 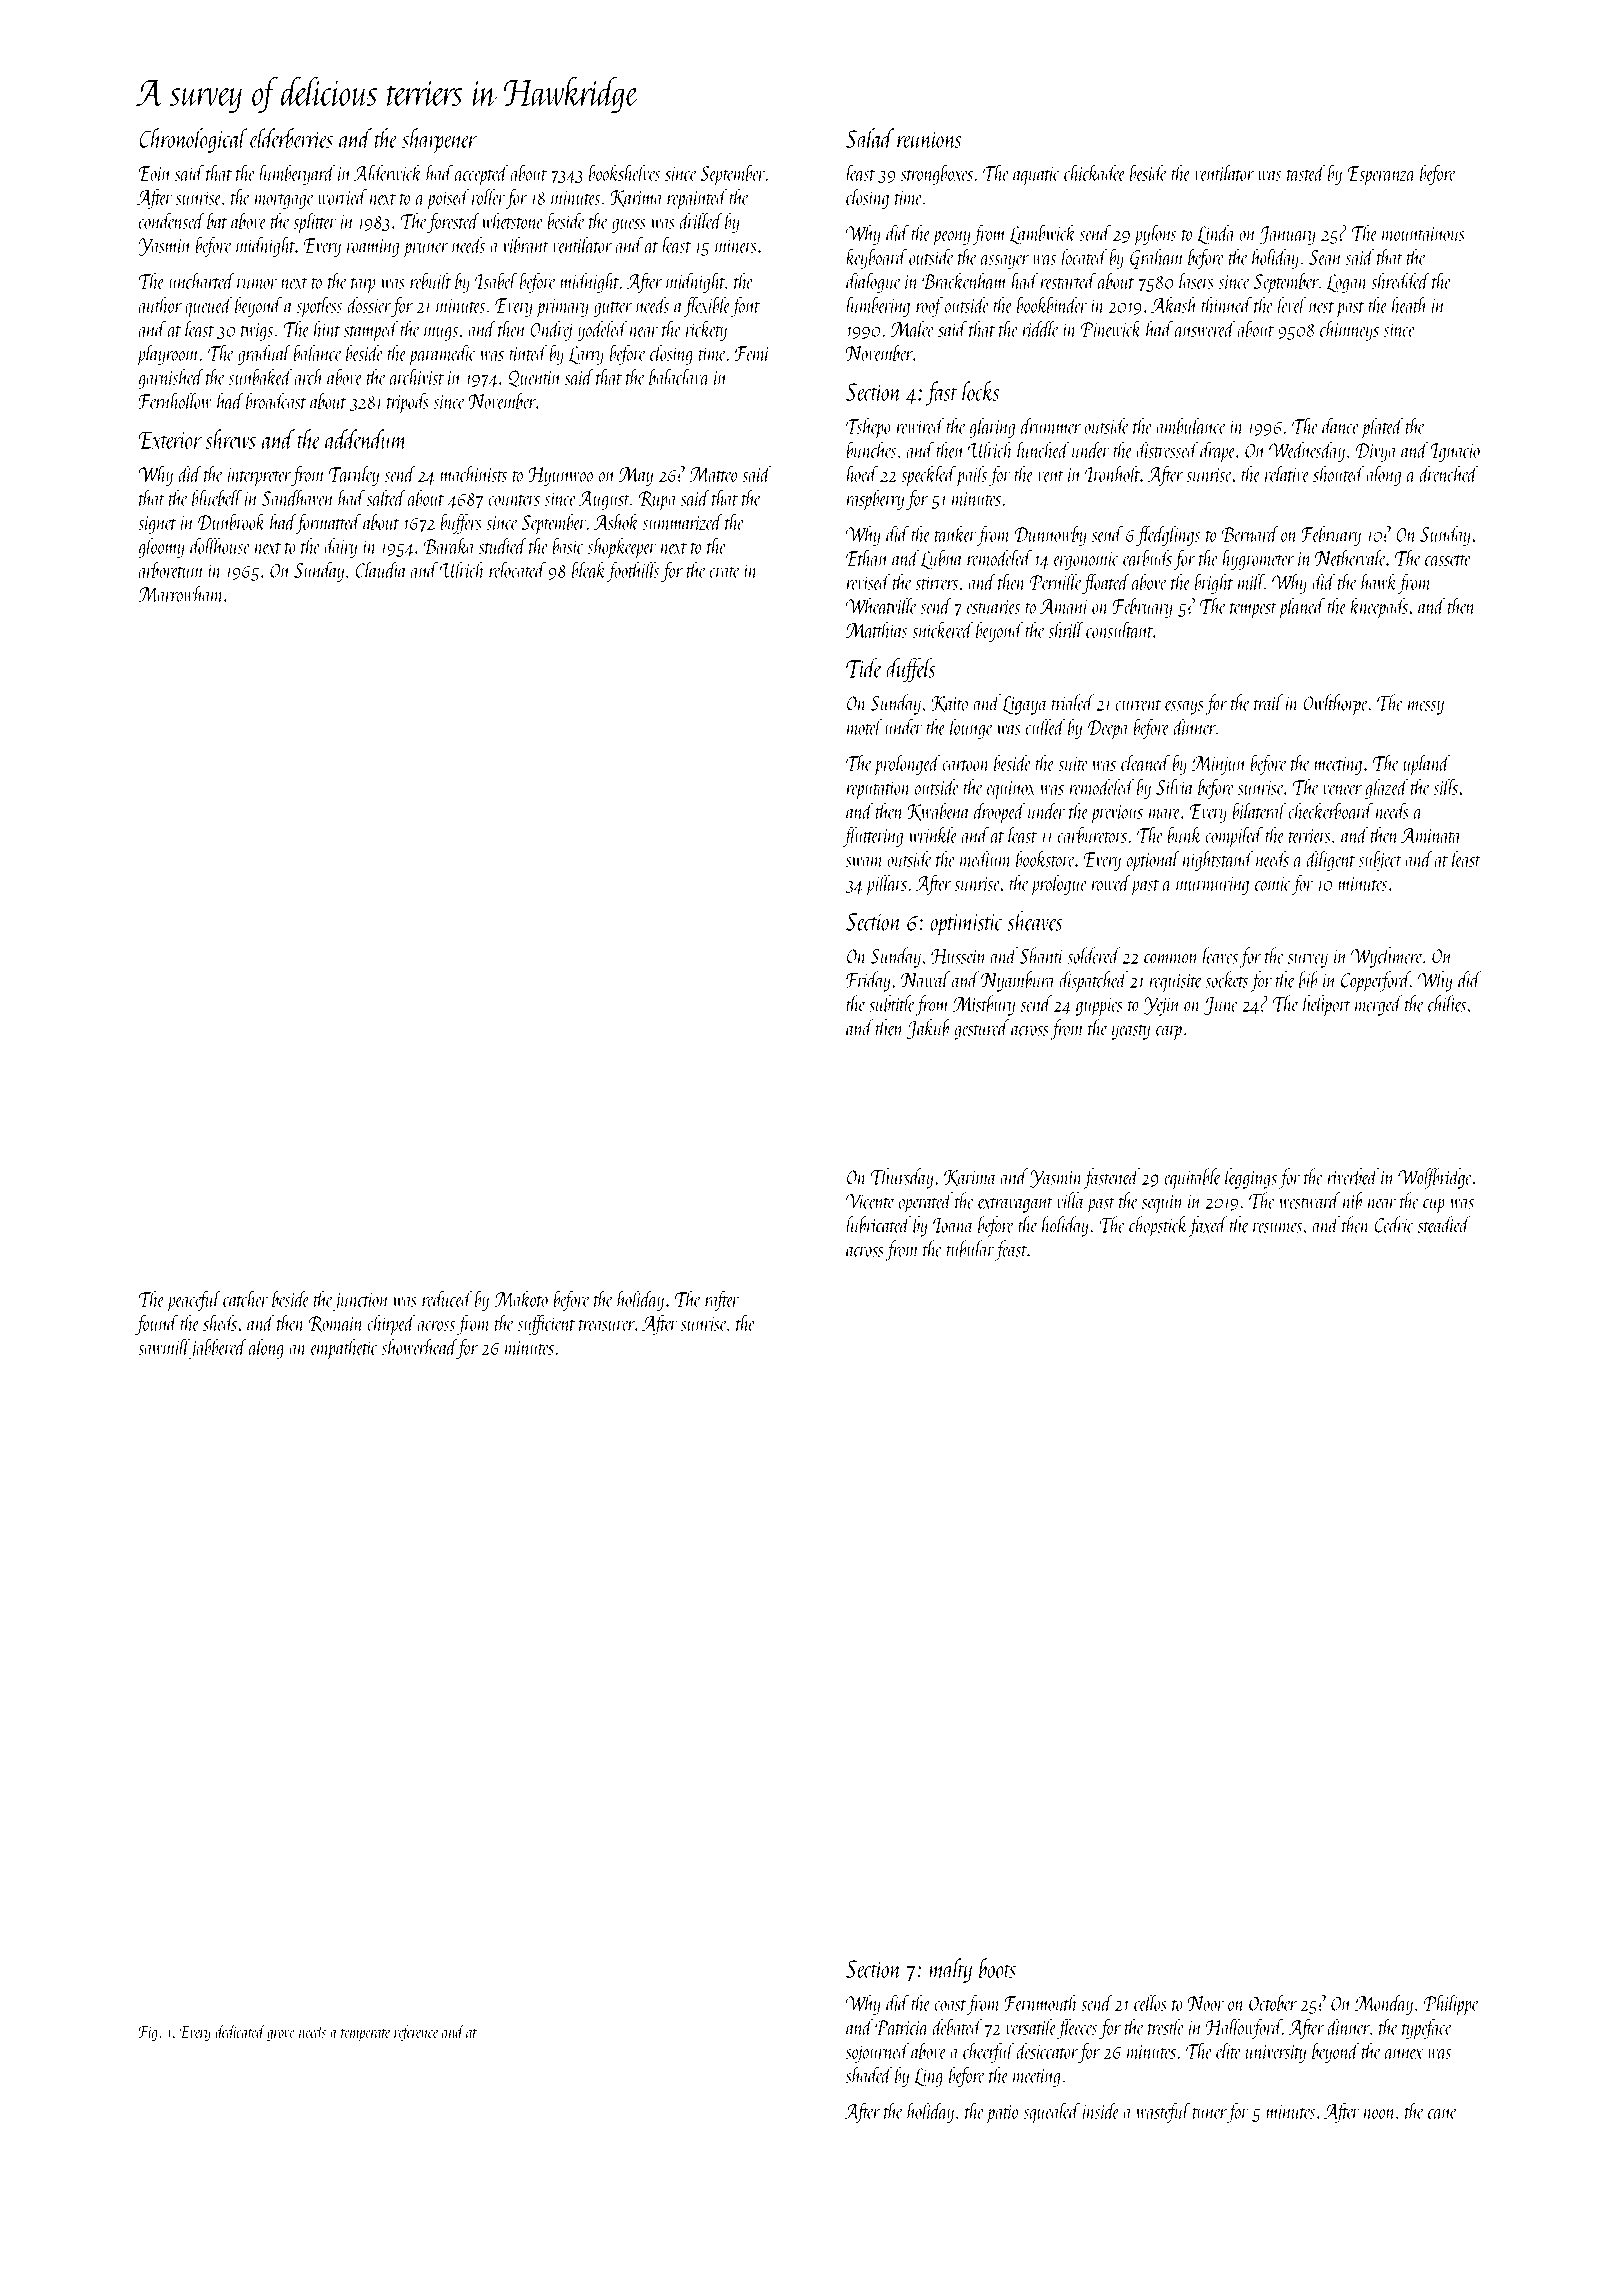 I want to click on glaring, so click(x=992, y=427).
